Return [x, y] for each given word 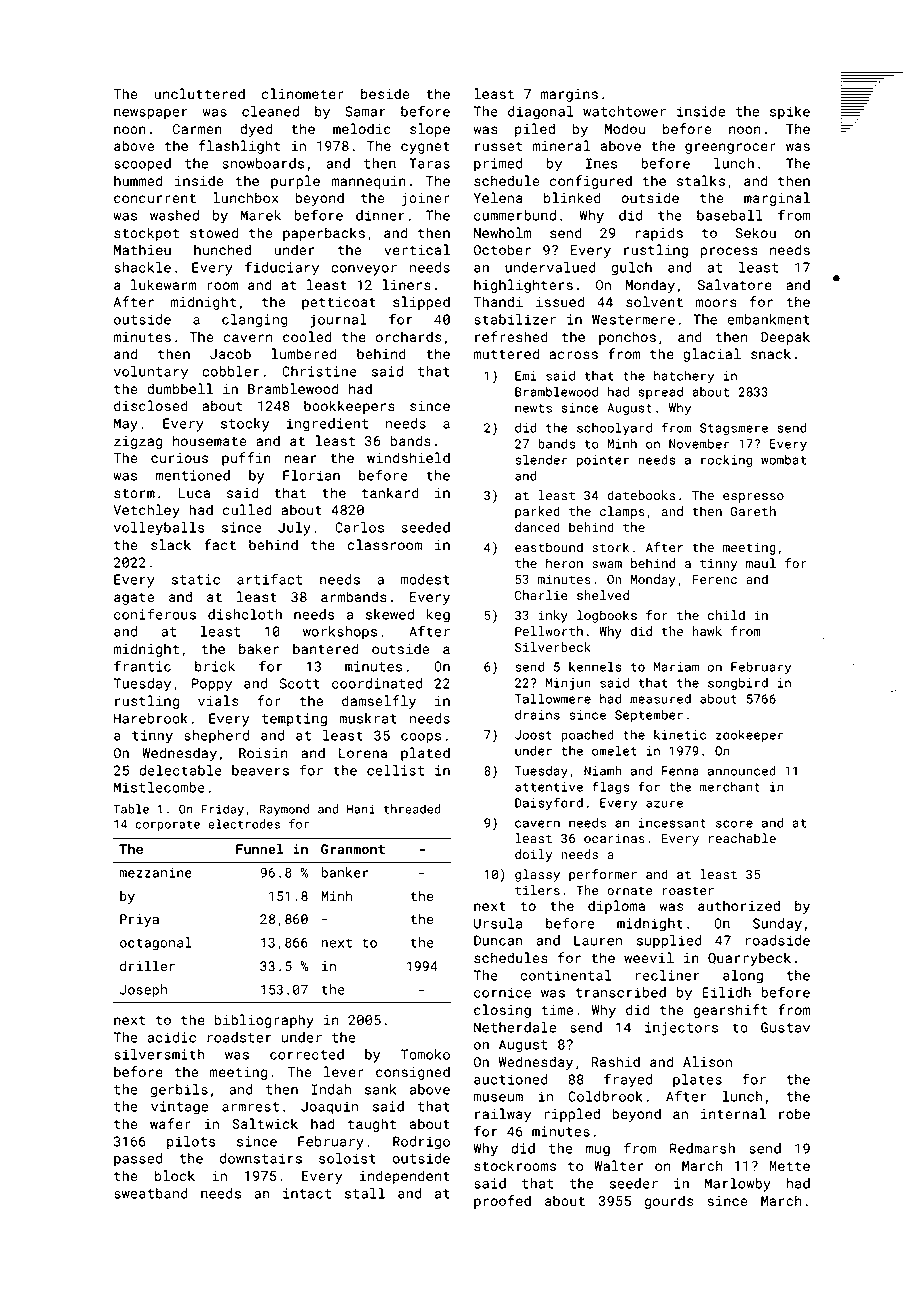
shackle [142, 267]
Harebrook [151, 718]
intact [307, 1193]
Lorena [363, 753]
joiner [426, 199]
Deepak [785, 338]
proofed [502, 1202]
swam [607, 564]
